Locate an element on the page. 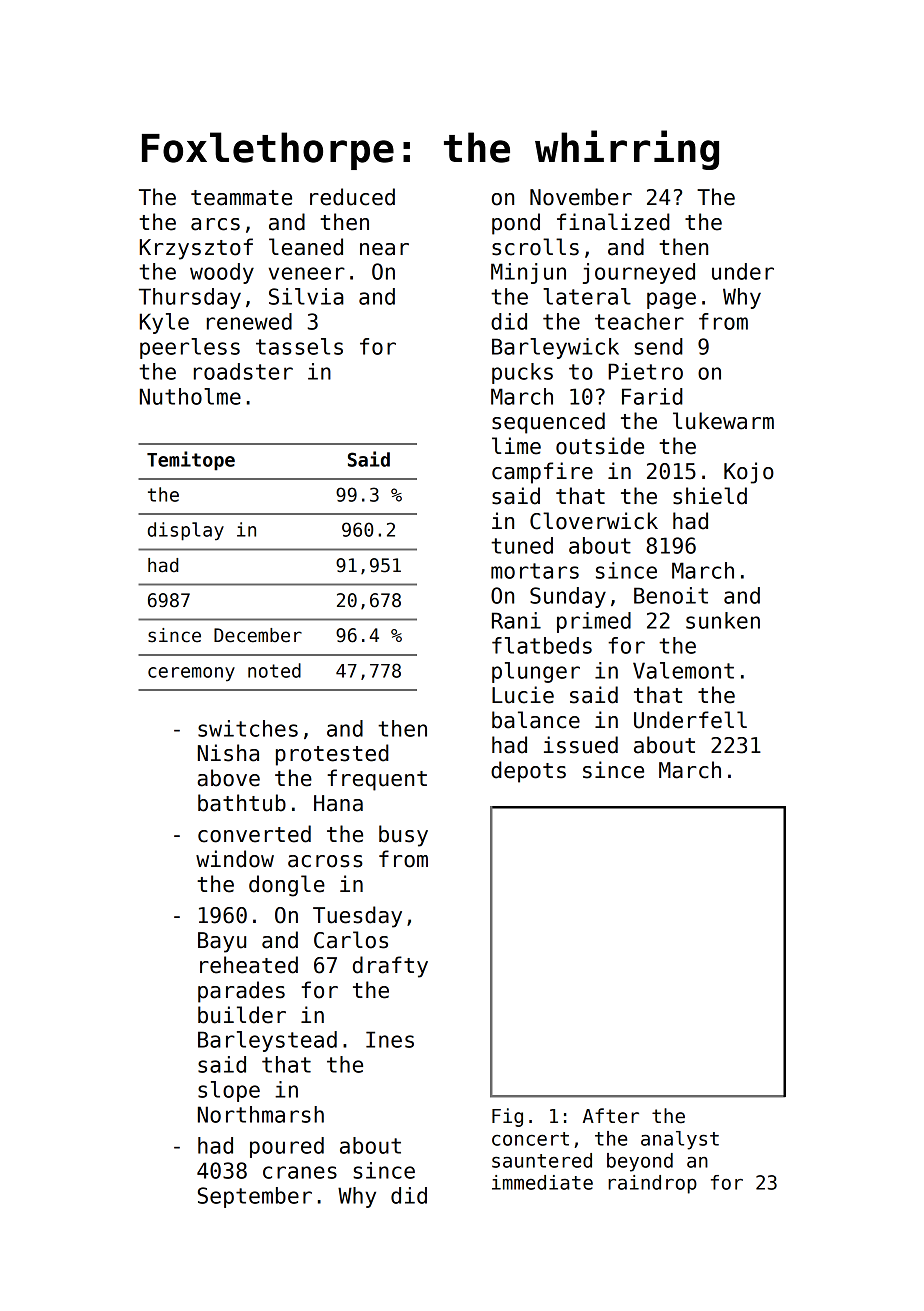 This document has width=924, height=1311. issued is located at coordinates (581, 745).
